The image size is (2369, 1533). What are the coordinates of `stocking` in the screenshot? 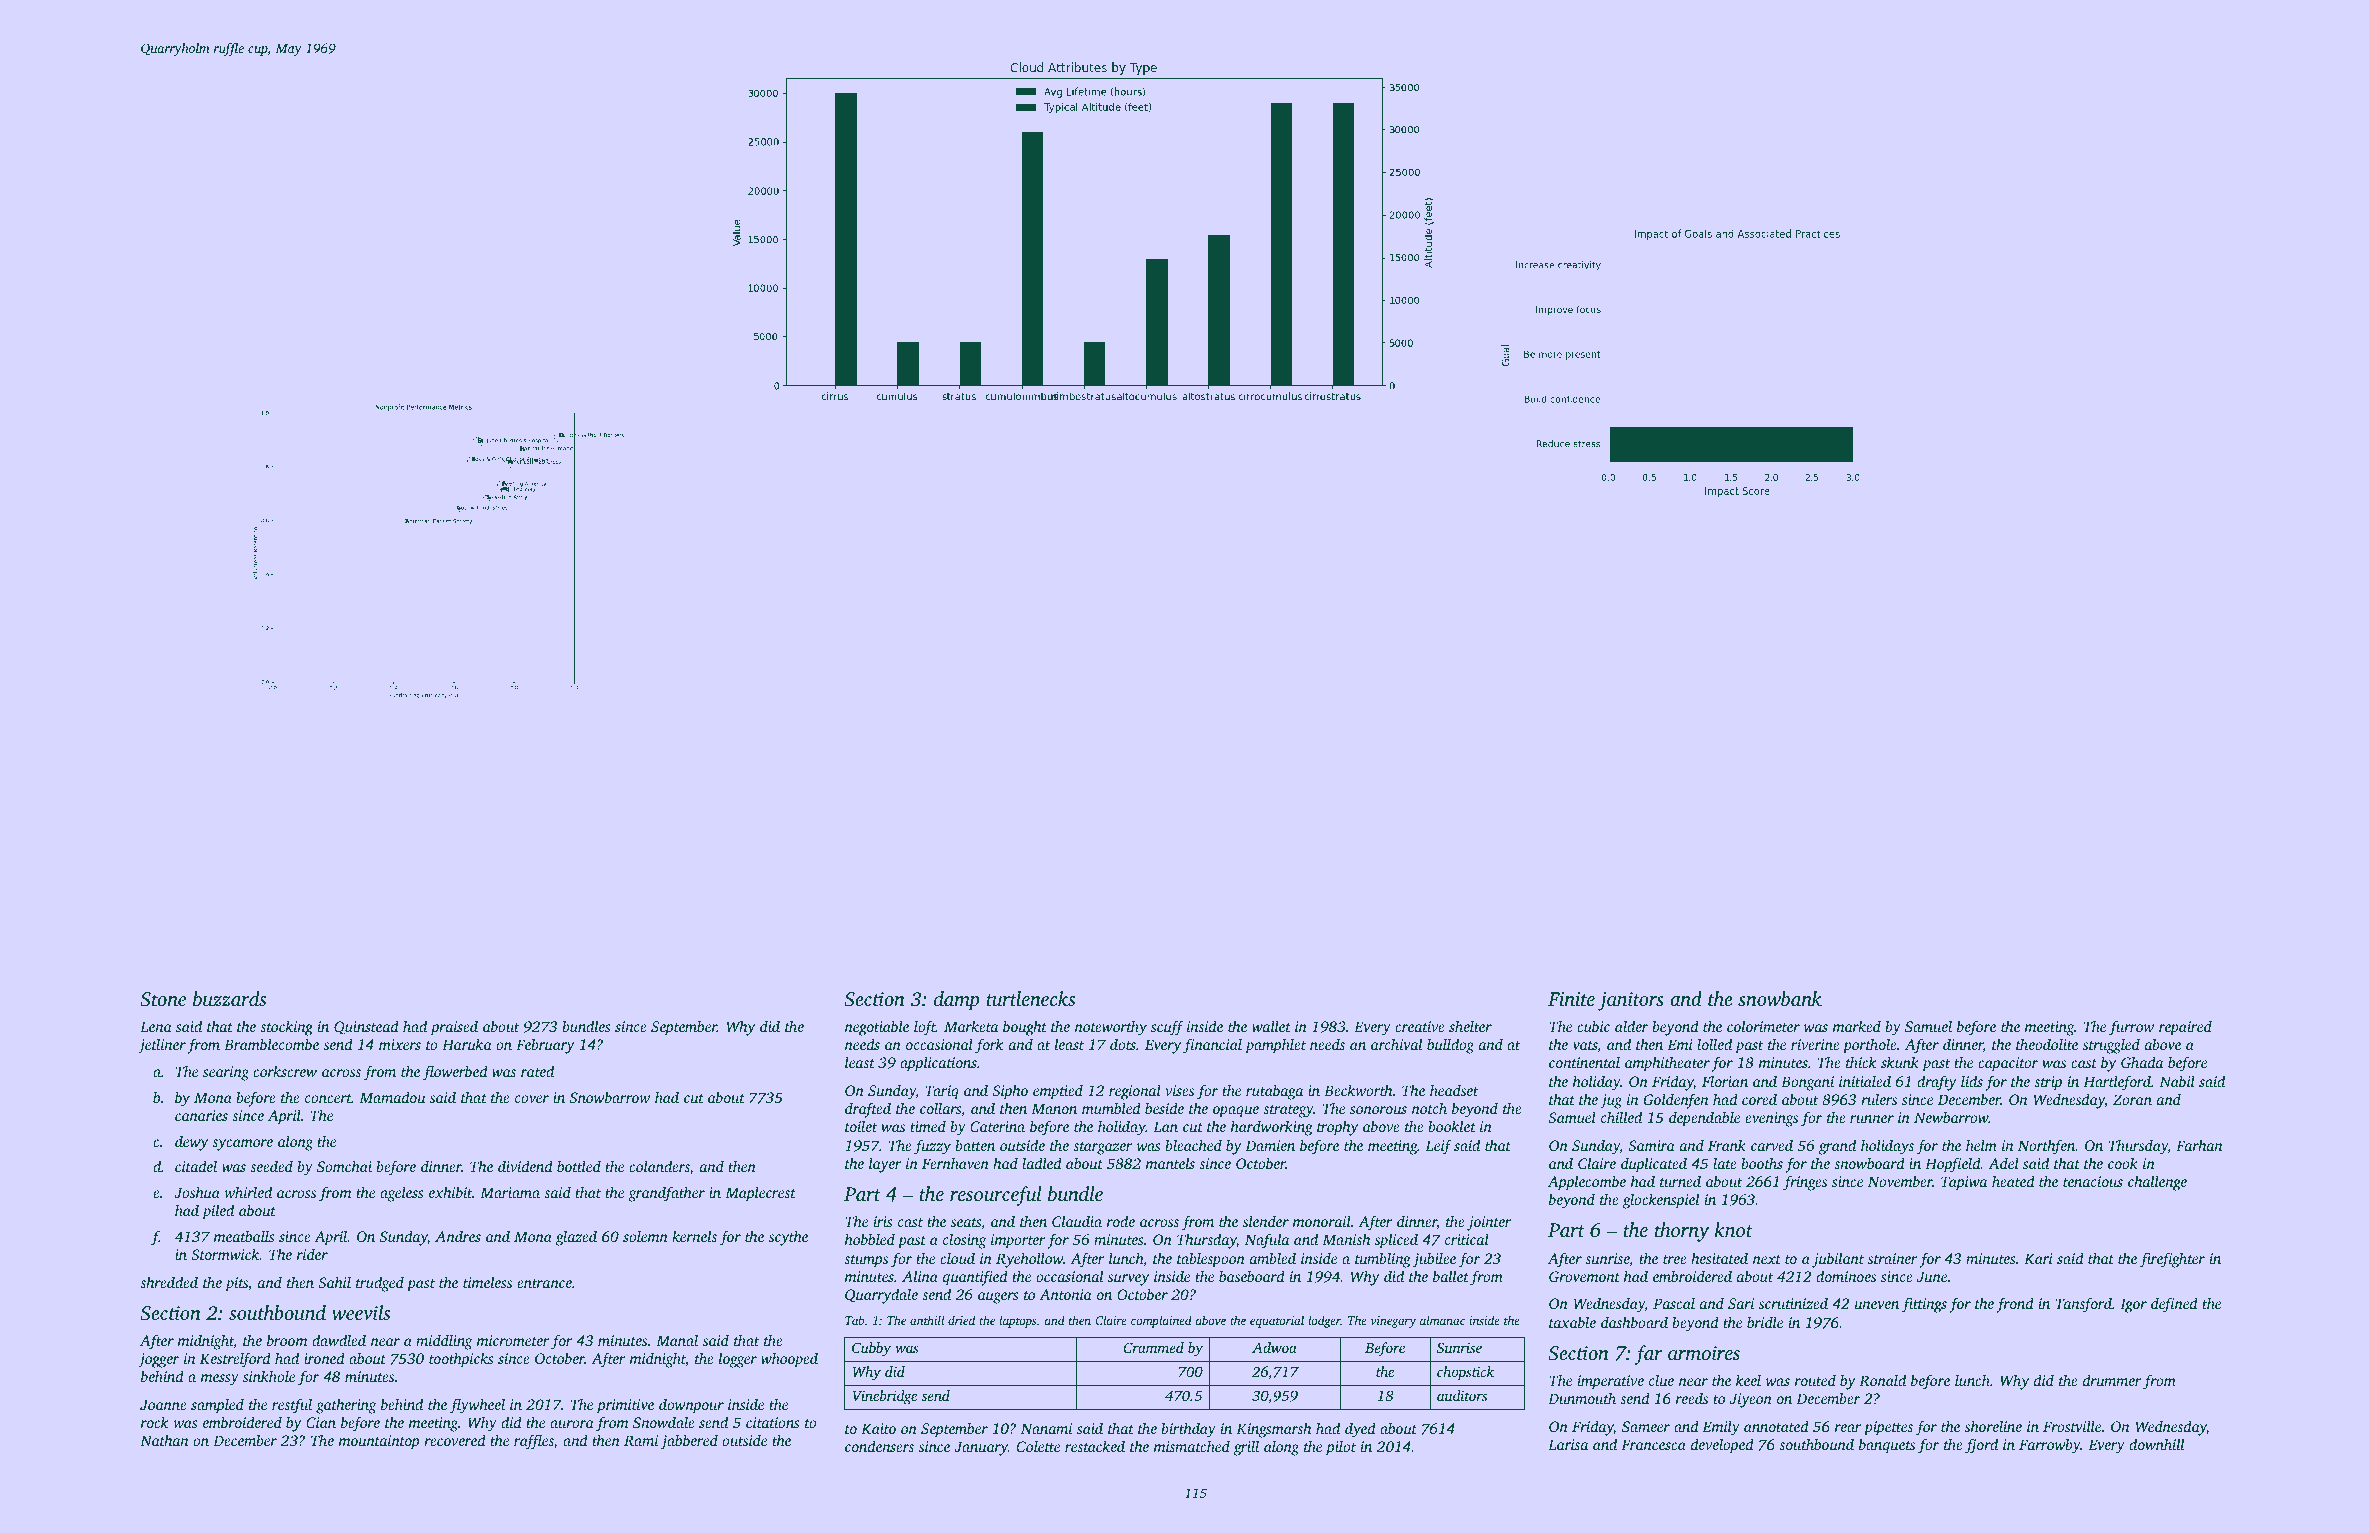 It's located at (286, 1028).
